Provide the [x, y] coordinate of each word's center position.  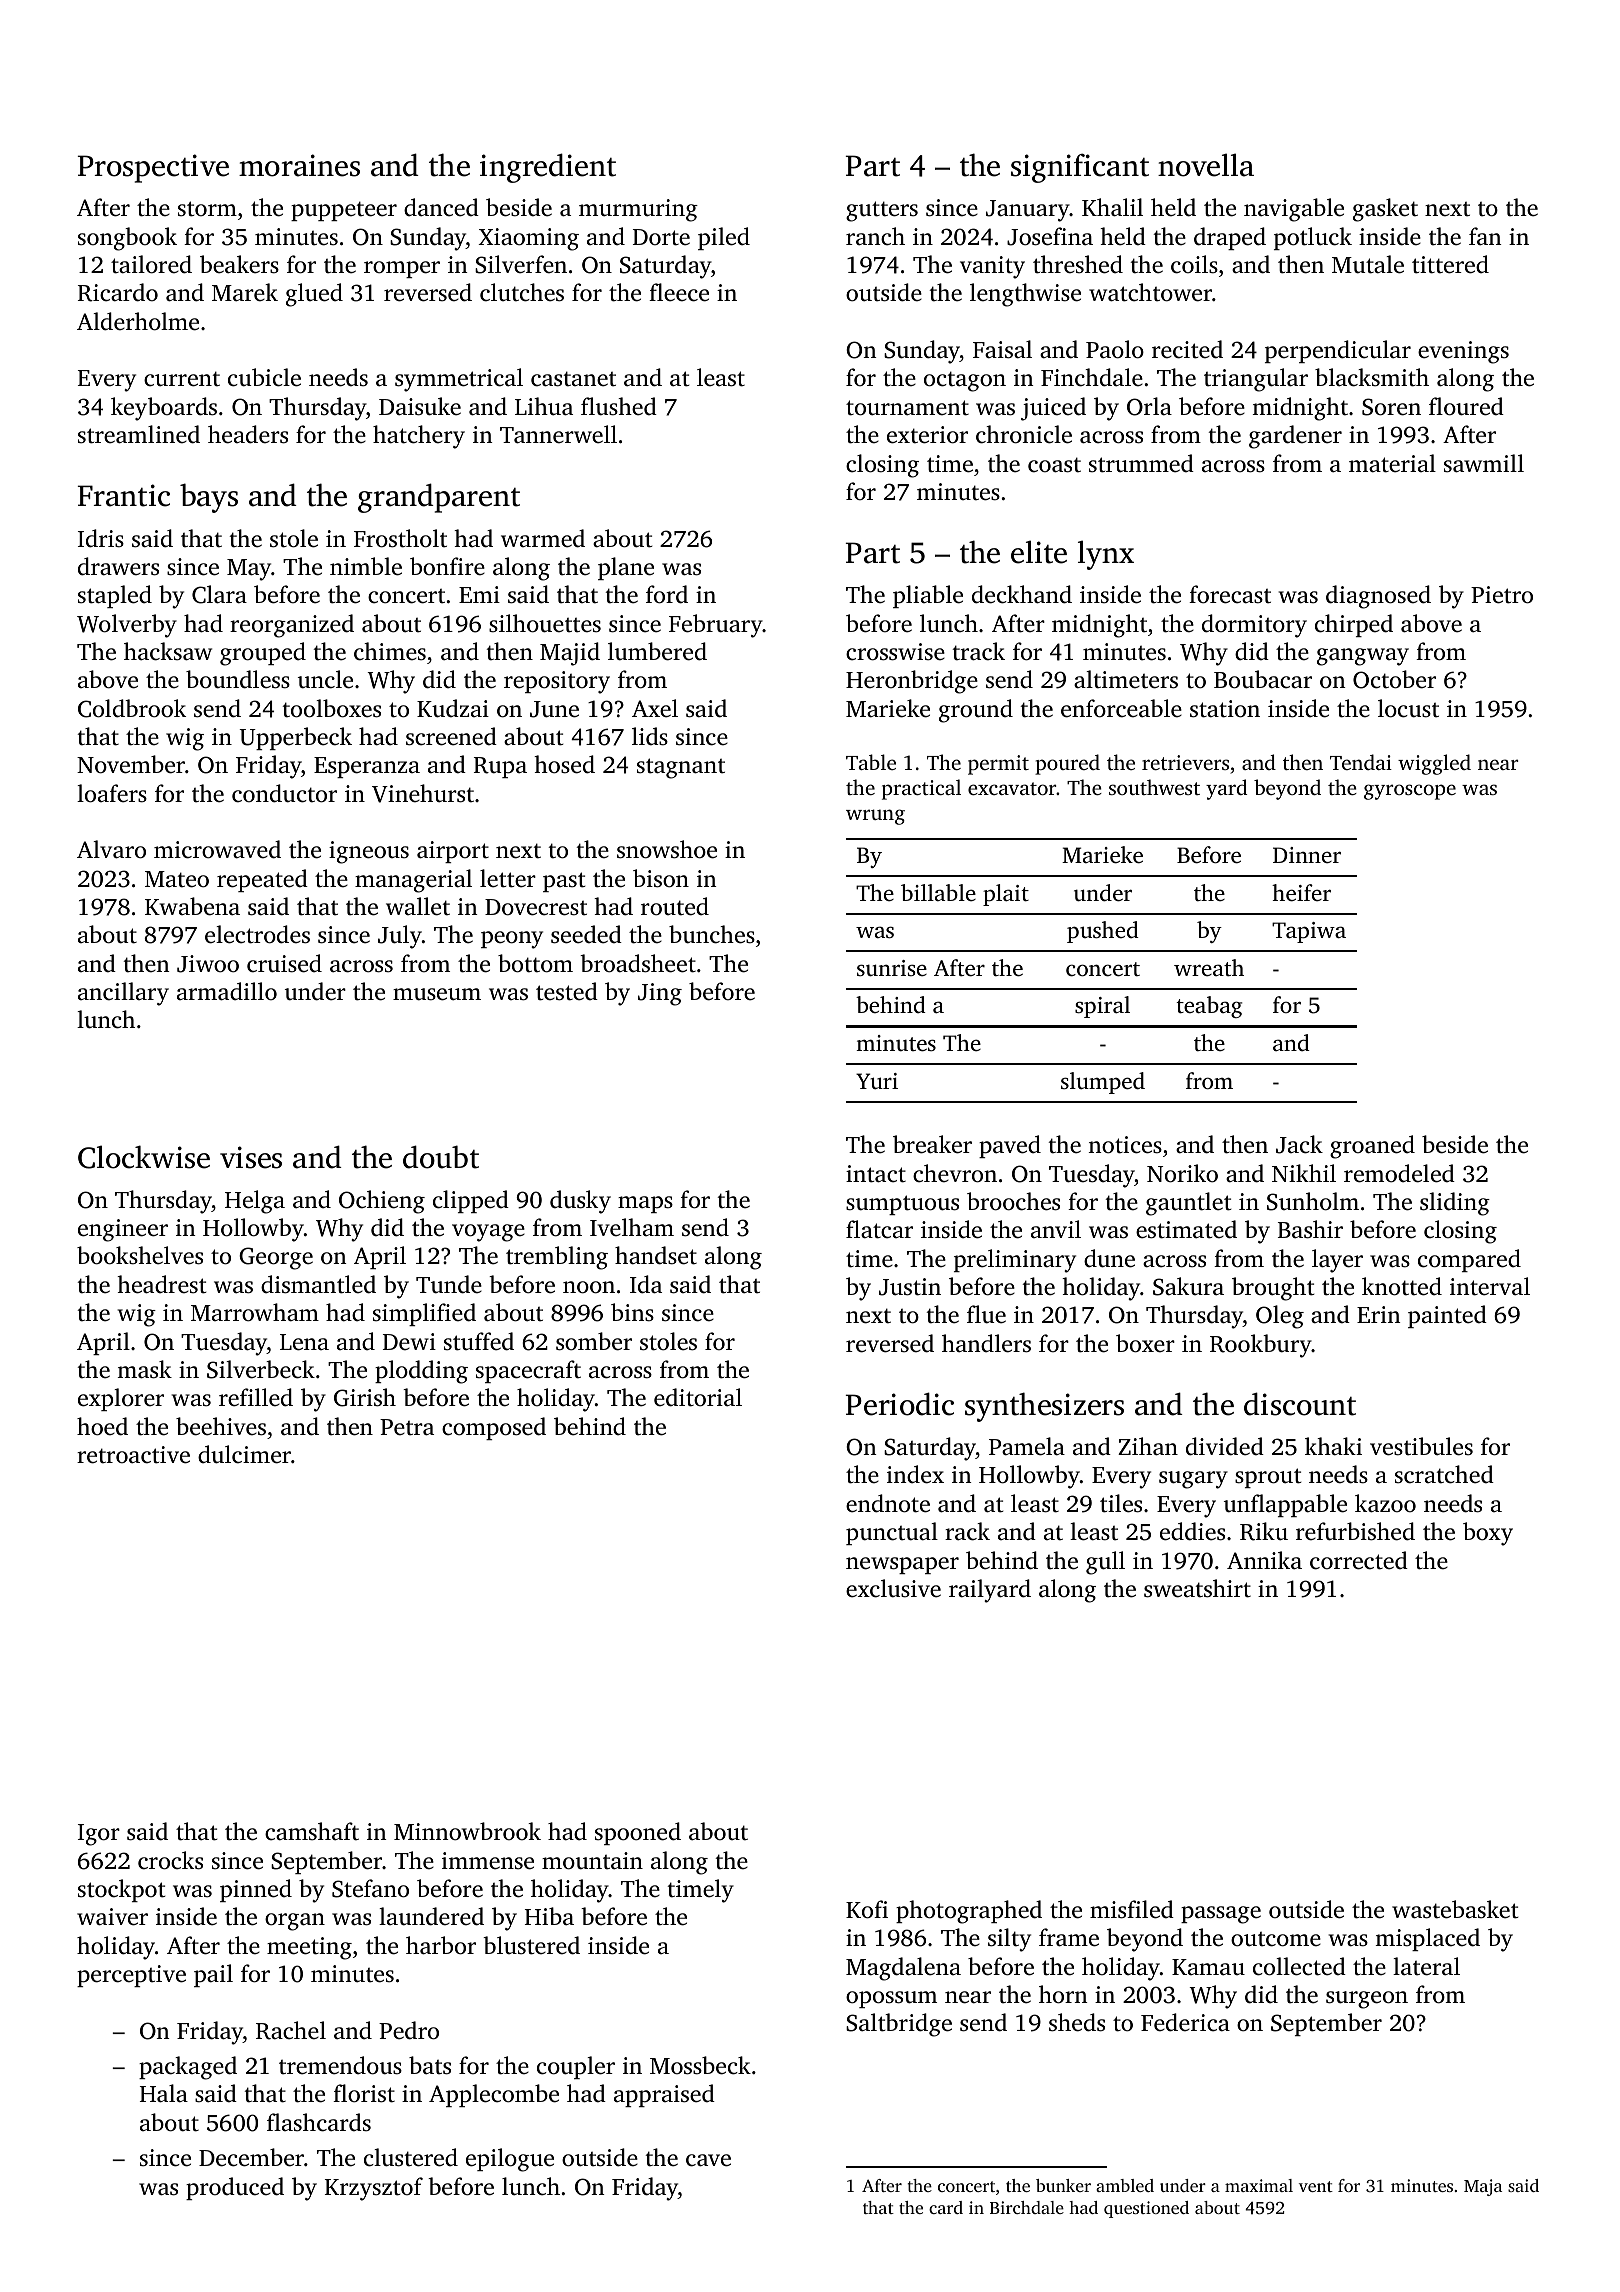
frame [1069, 1937]
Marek [245, 292]
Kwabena [192, 906]
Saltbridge [899, 2025]
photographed [969, 1912]
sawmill [1484, 463]
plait [1006, 895]
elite [1039, 552]
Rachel [291, 2030]
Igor [99, 1835]
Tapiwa [1309, 932]
